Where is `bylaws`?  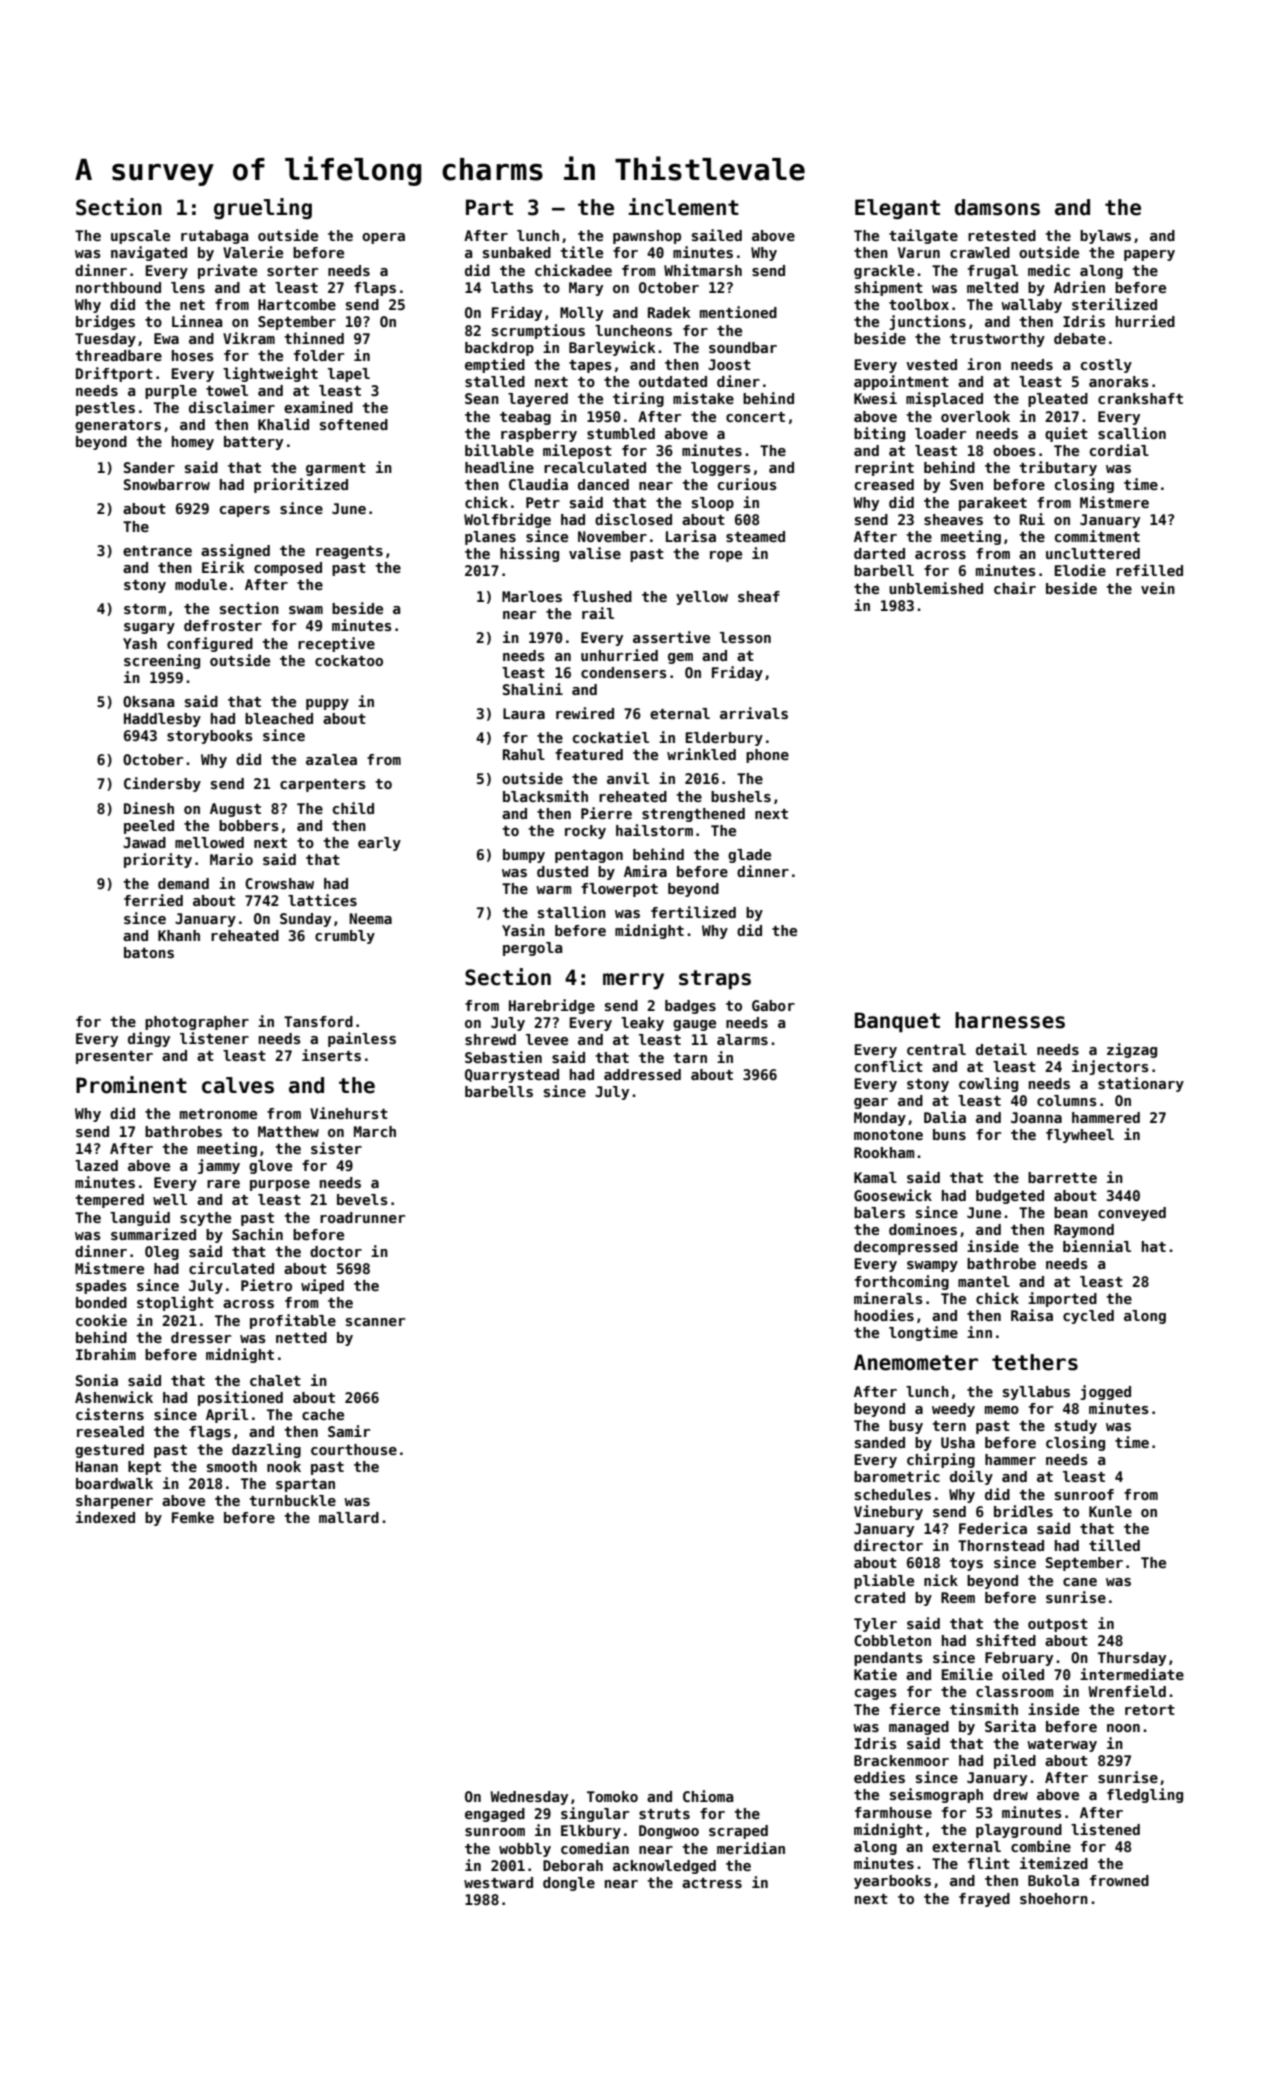
bylaws is located at coordinates (1105, 237).
